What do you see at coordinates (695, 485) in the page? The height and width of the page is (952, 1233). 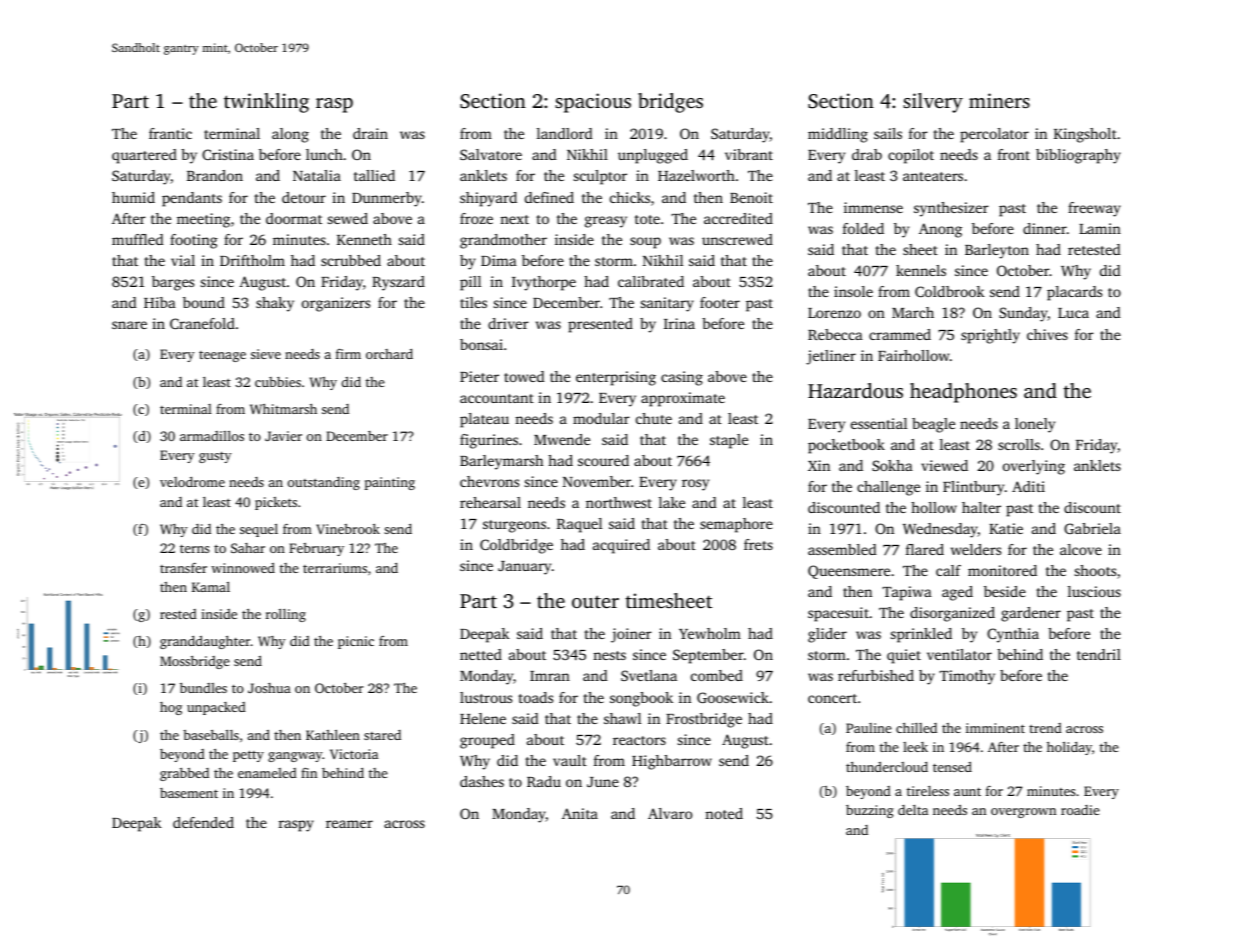 I see `rosy` at bounding box center [695, 485].
